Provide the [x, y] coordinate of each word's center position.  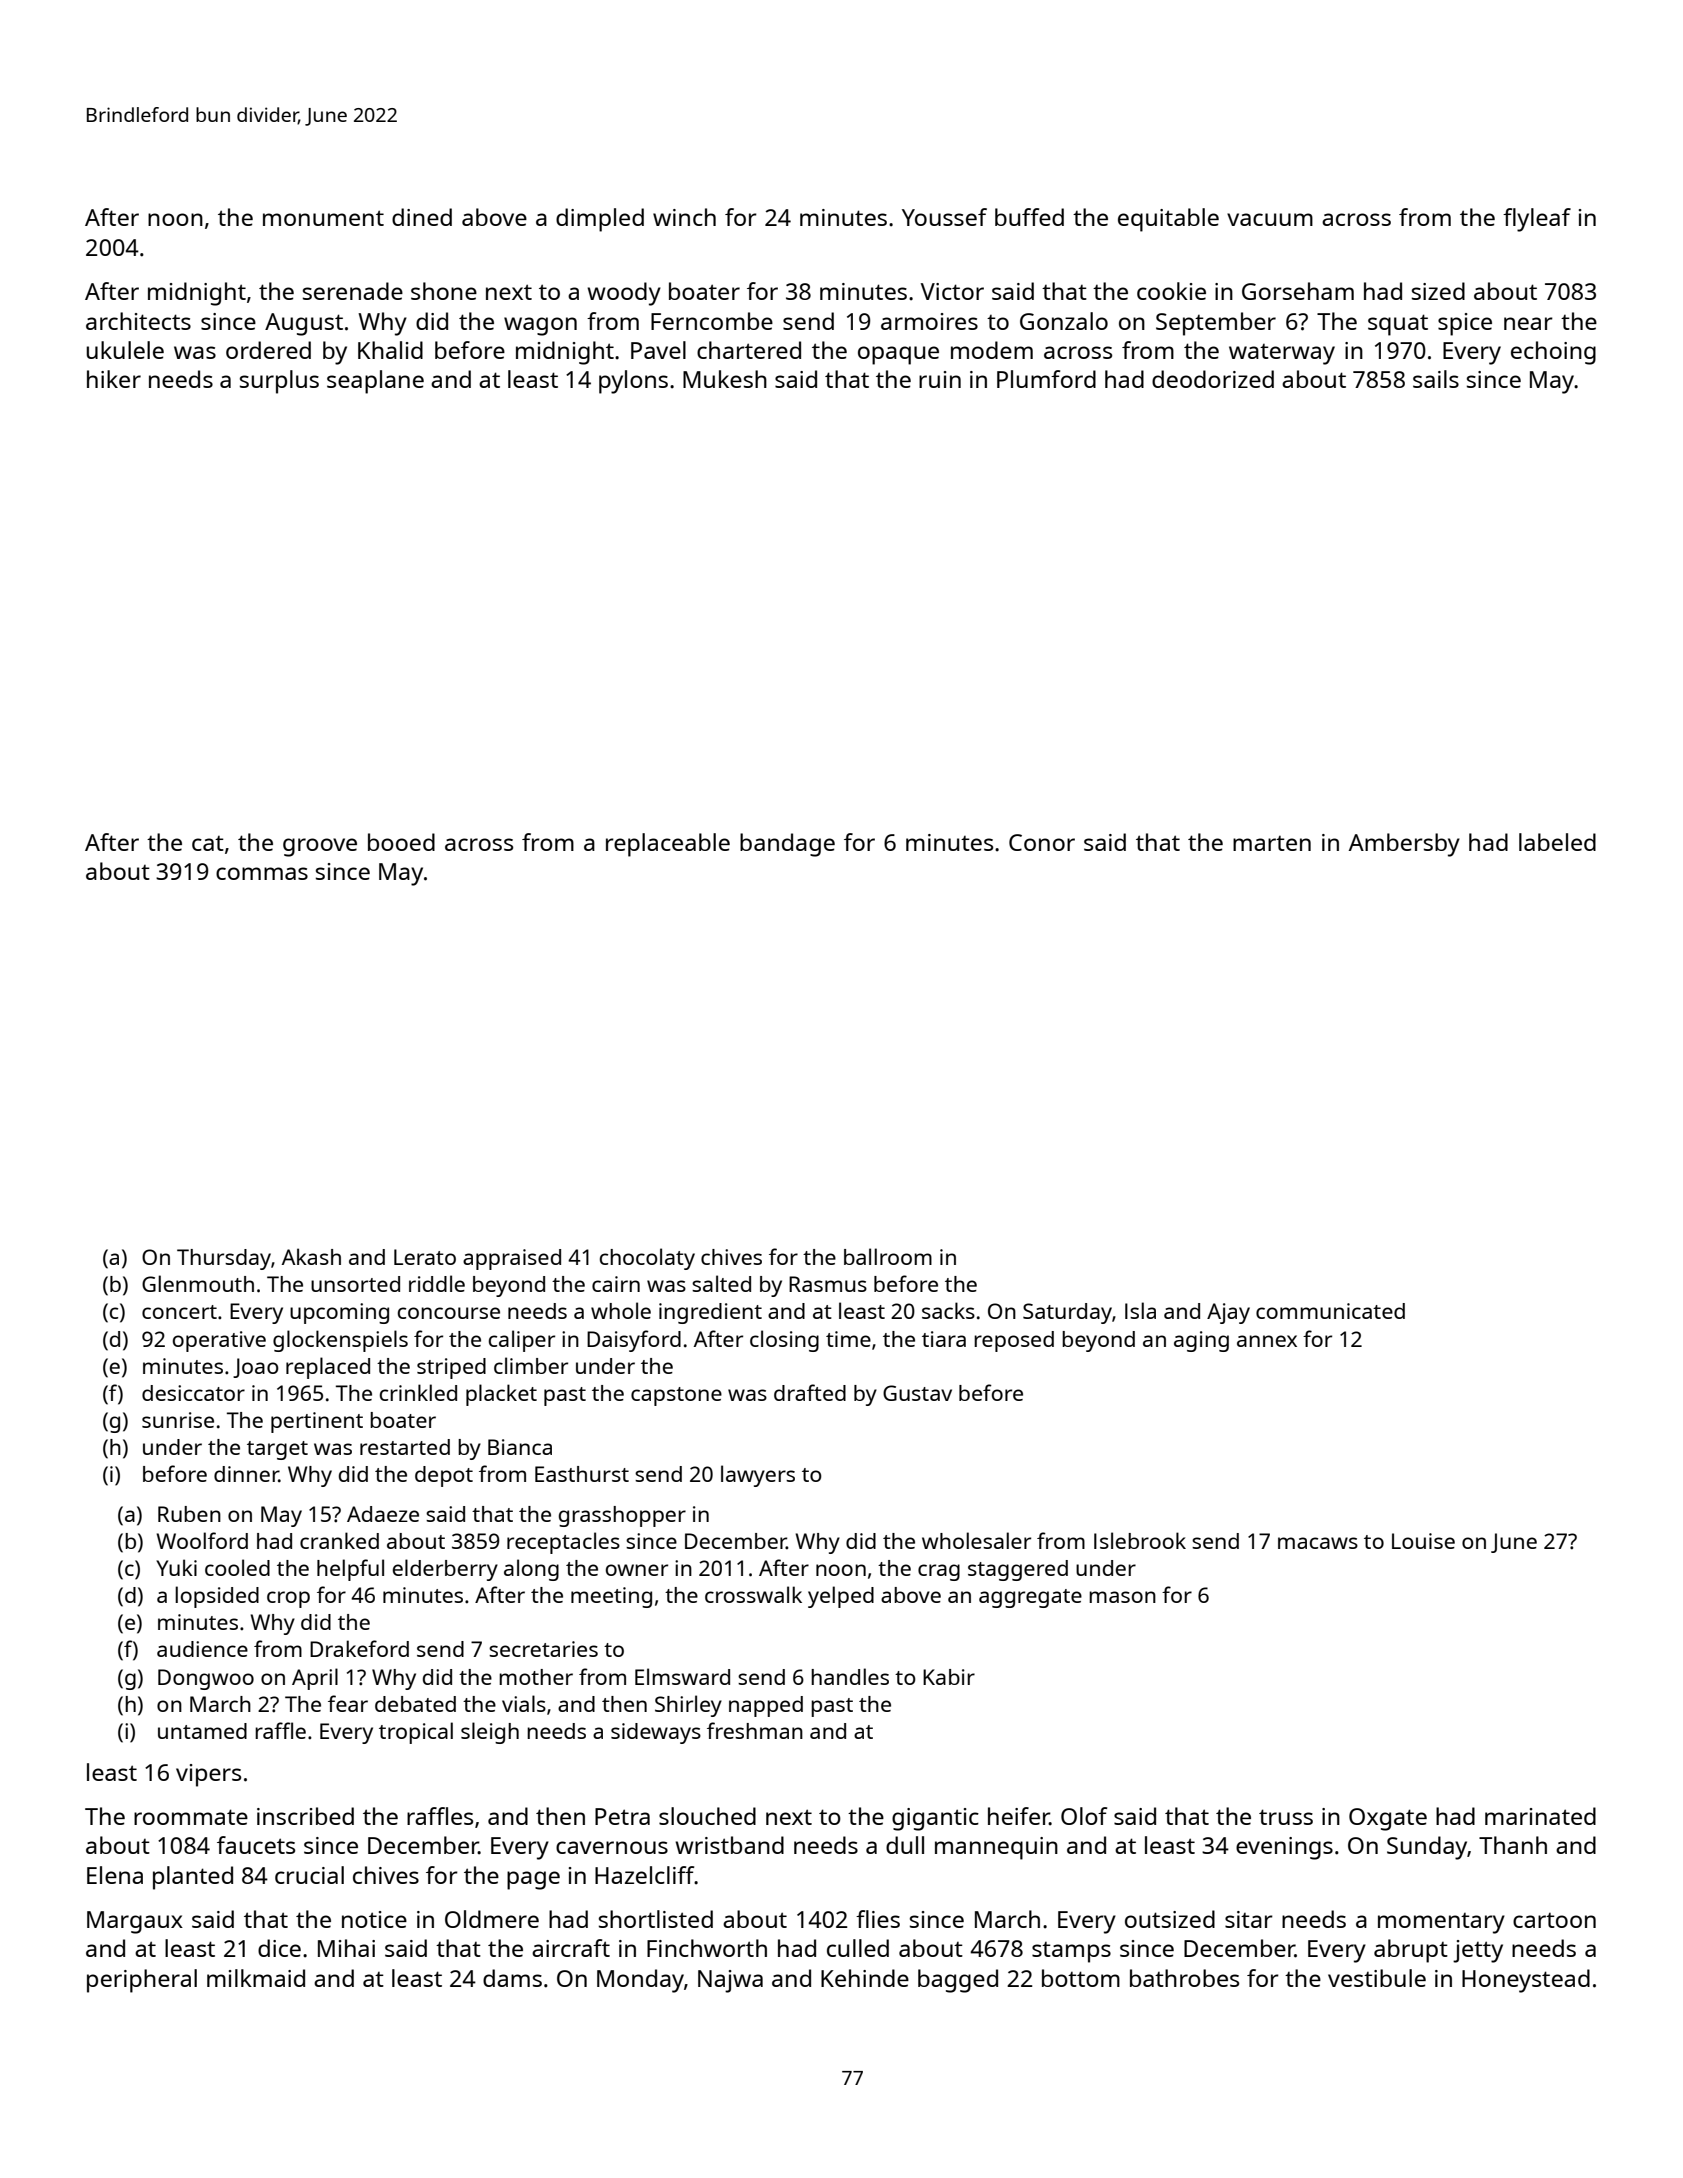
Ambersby [1404, 845]
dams [512, 1978]
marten [1272, 843]
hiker [114, 379]
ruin [940, 379]
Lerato [425, 1257]
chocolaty [647, 1259]
